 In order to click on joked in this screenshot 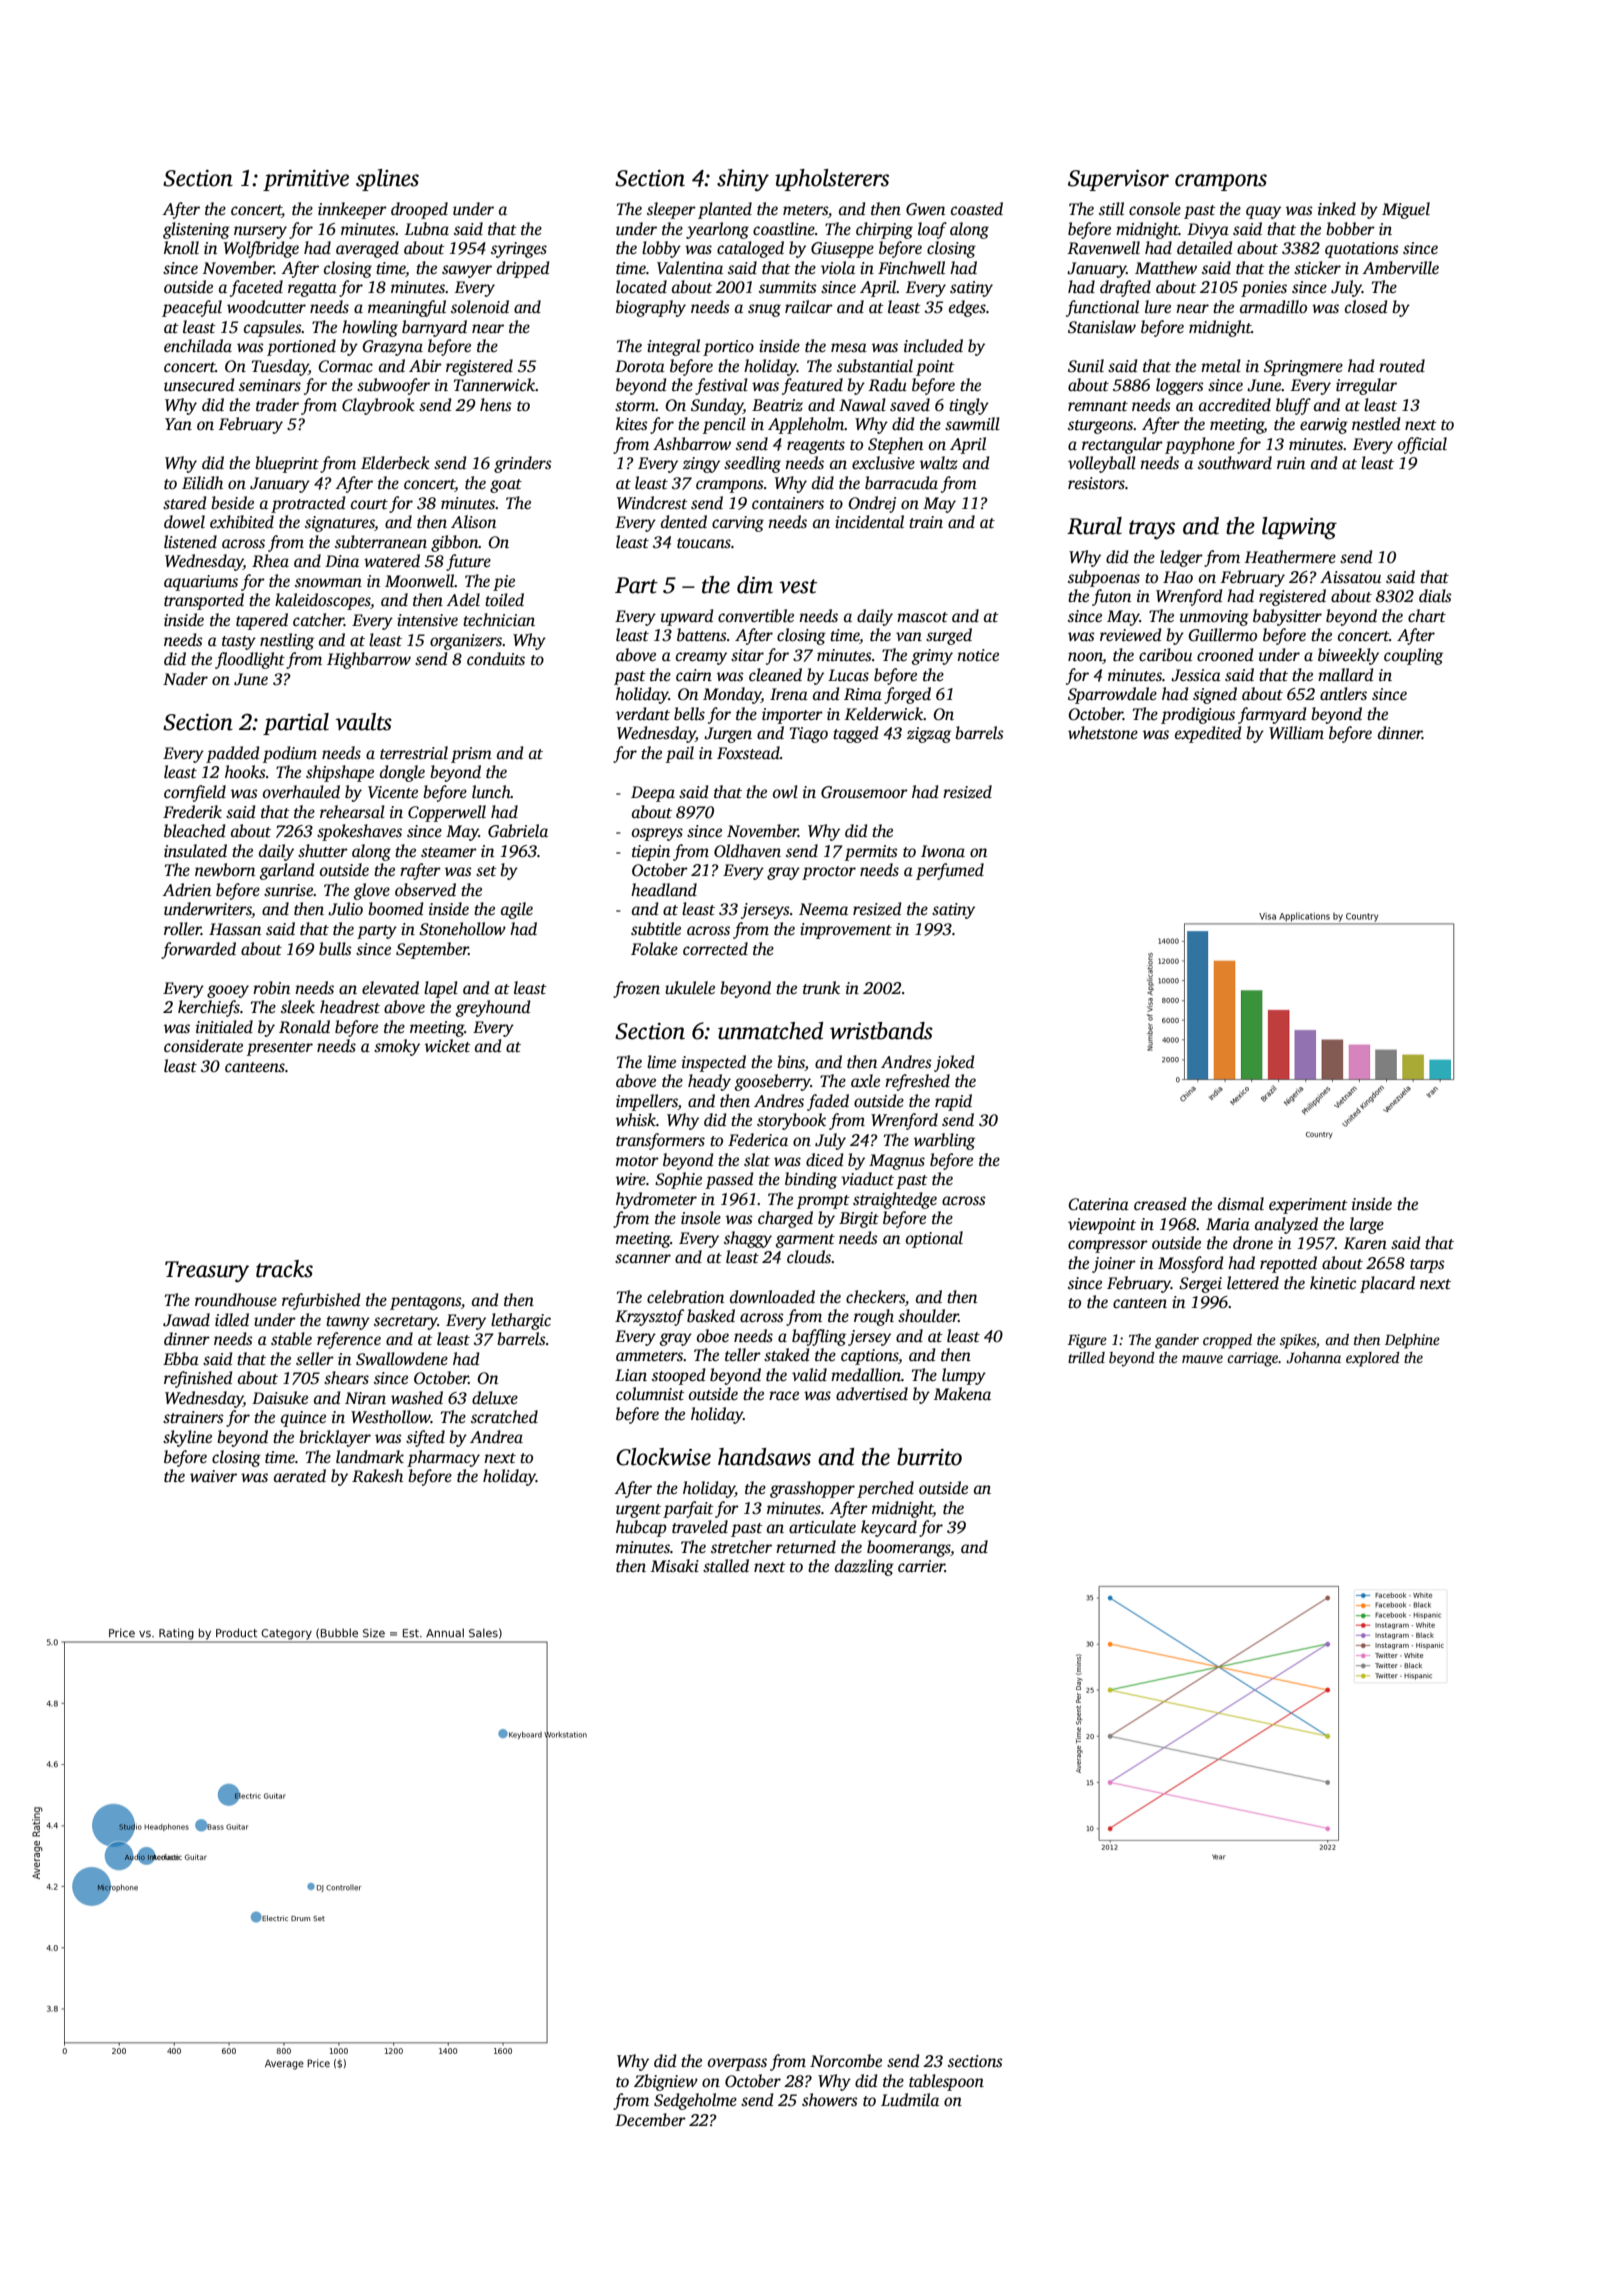, I will do `click(954, 1063)`.
